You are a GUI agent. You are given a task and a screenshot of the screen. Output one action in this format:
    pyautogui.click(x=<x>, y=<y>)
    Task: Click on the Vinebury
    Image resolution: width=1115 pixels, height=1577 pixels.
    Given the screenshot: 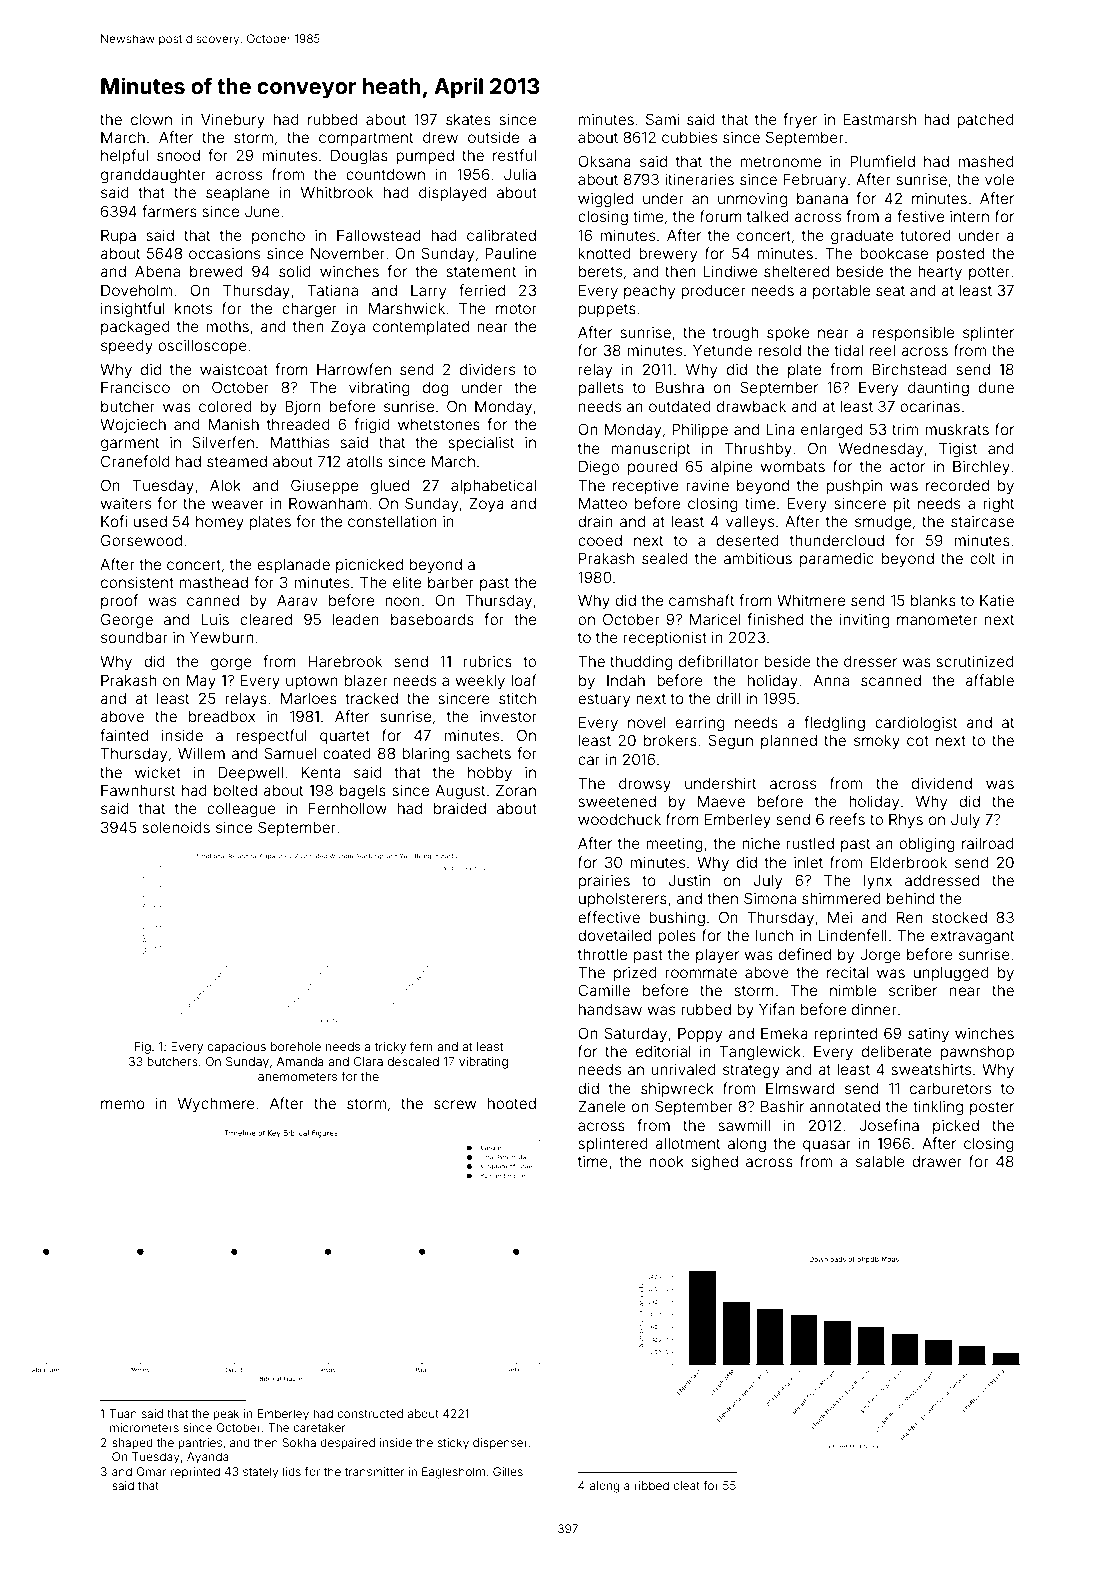 What is the action you would take?
    pyautogui.click(x=233, y=120)
